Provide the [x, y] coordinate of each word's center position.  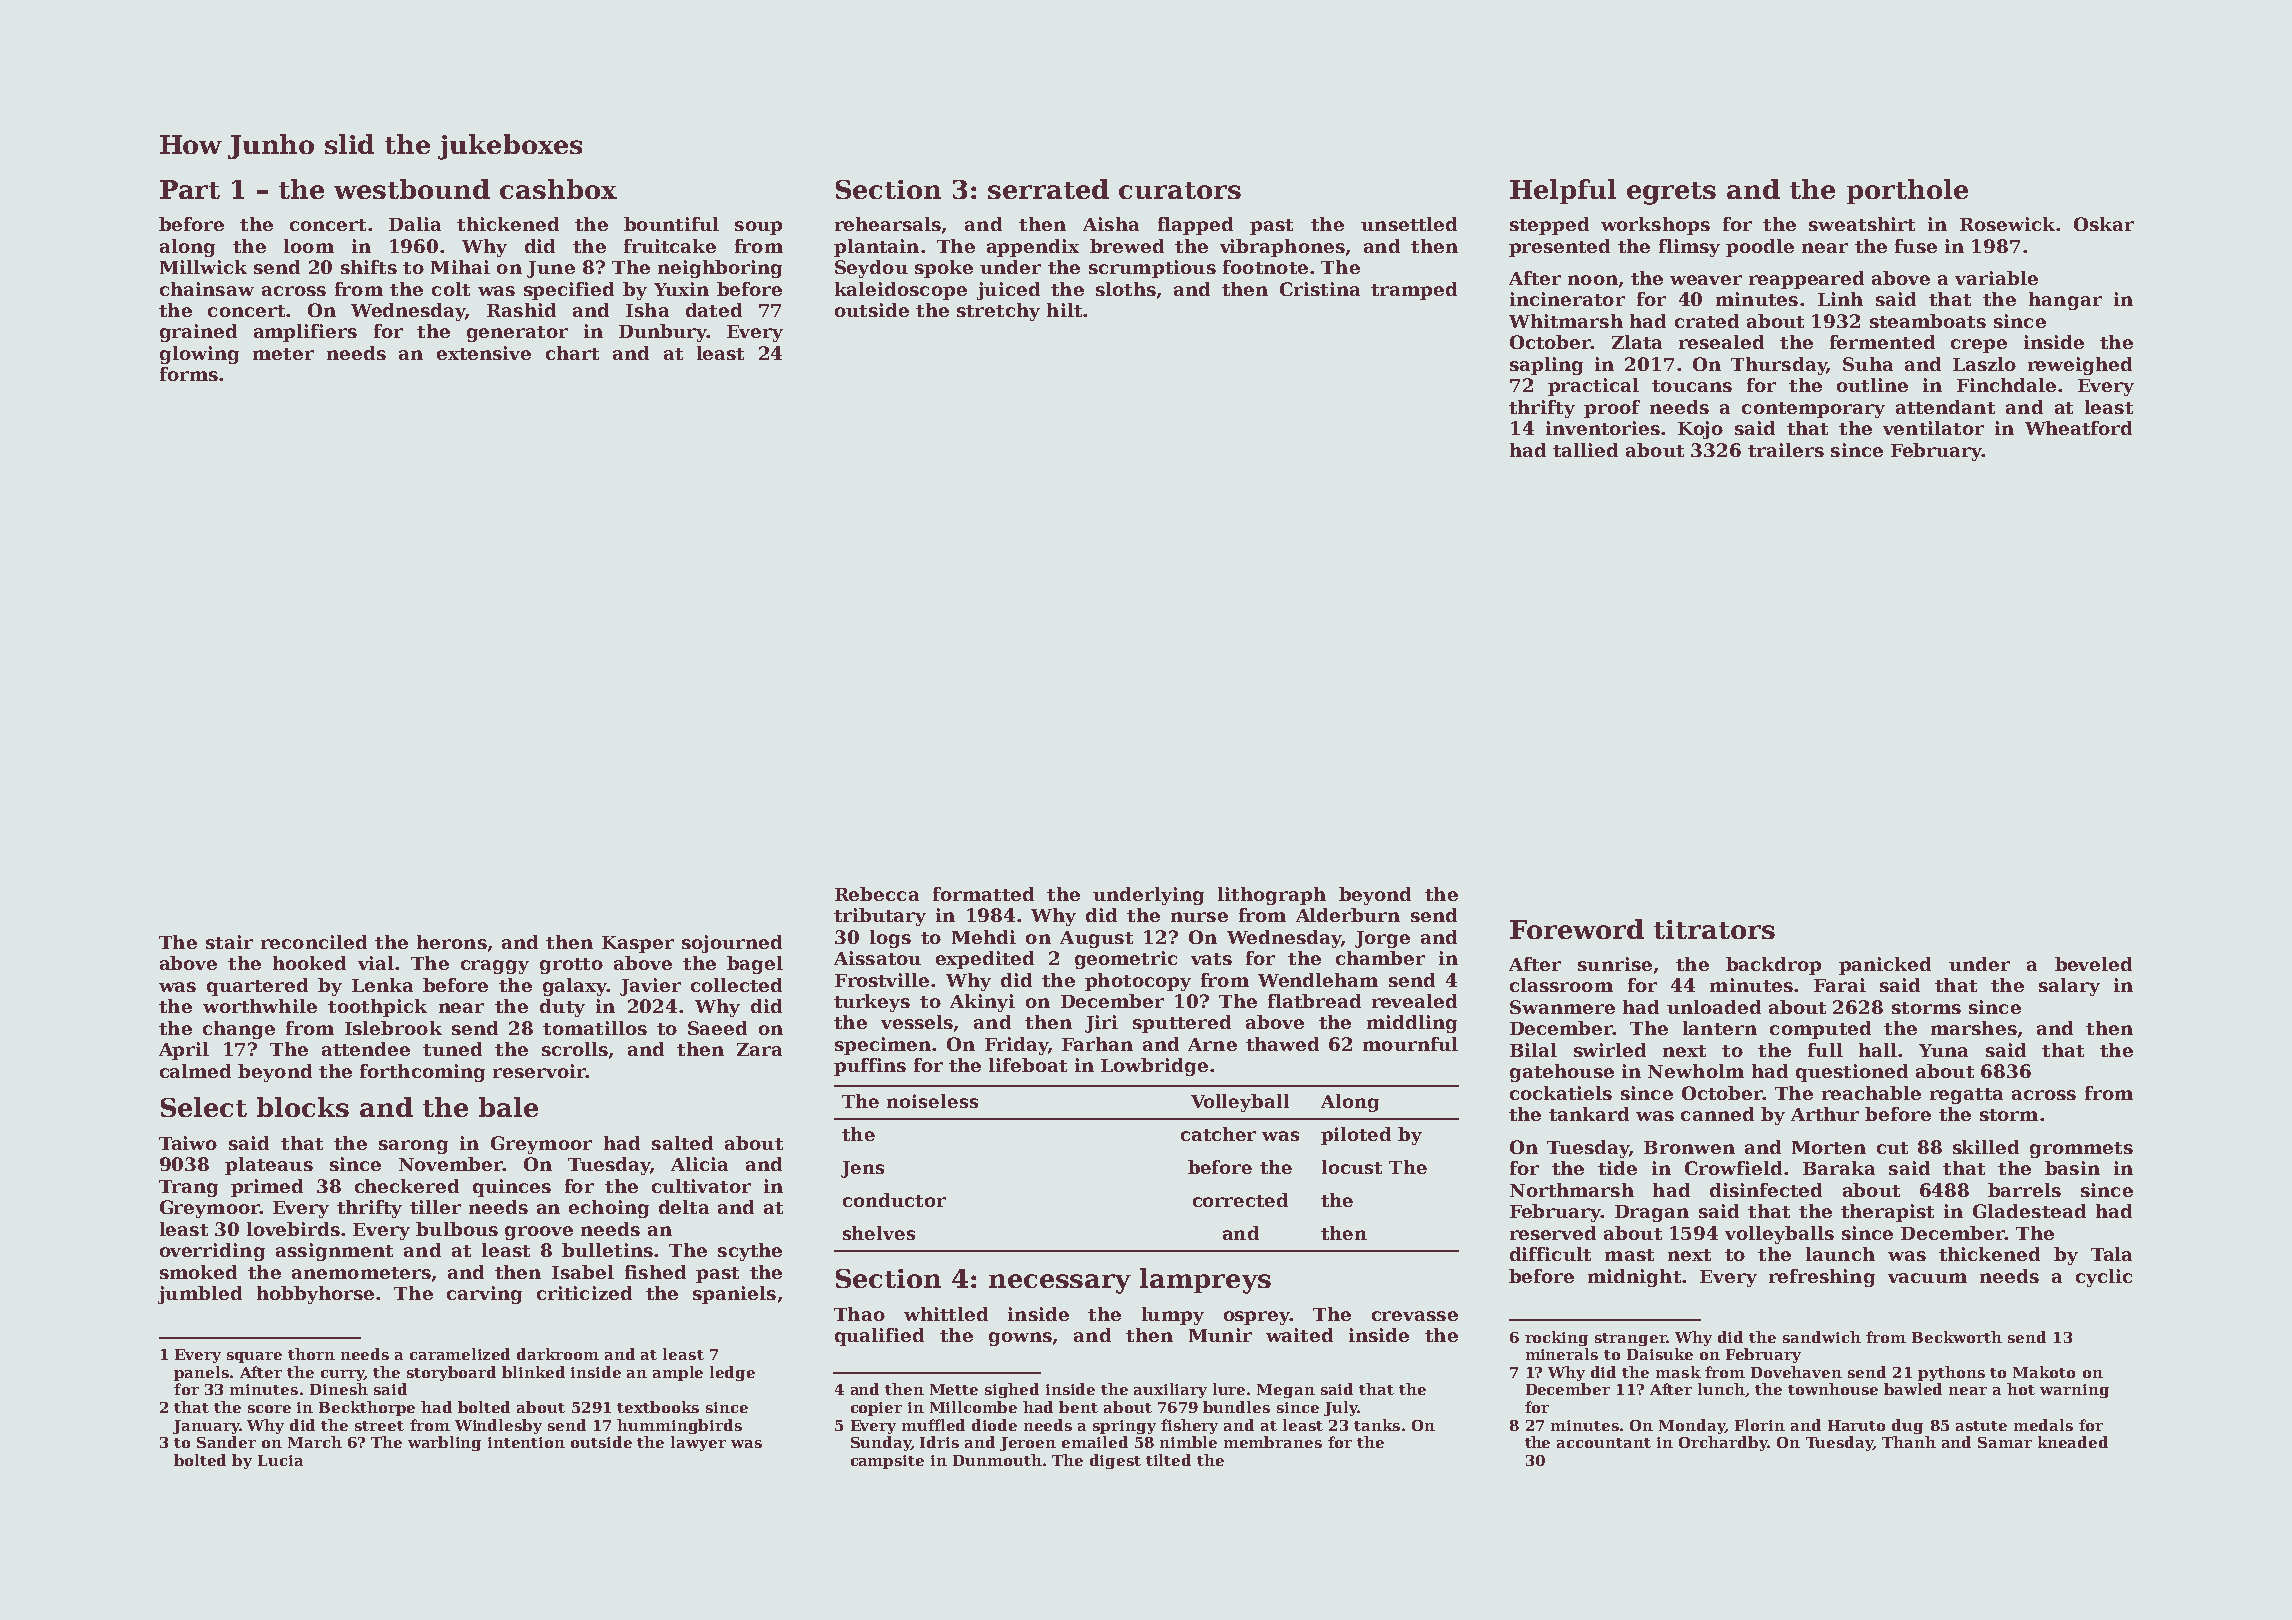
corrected [1240, 1200]
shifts [369, 267]
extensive [484, 353]
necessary [1060, 1284]
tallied [1585, 450]
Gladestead [2029, 1211]
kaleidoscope [901, 291]
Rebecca [877, 894]
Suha [1868, 364]
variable [1996, 278]
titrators [1714, 929]
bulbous [457, 1229]
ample [678, 1373]
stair [229, 942]
